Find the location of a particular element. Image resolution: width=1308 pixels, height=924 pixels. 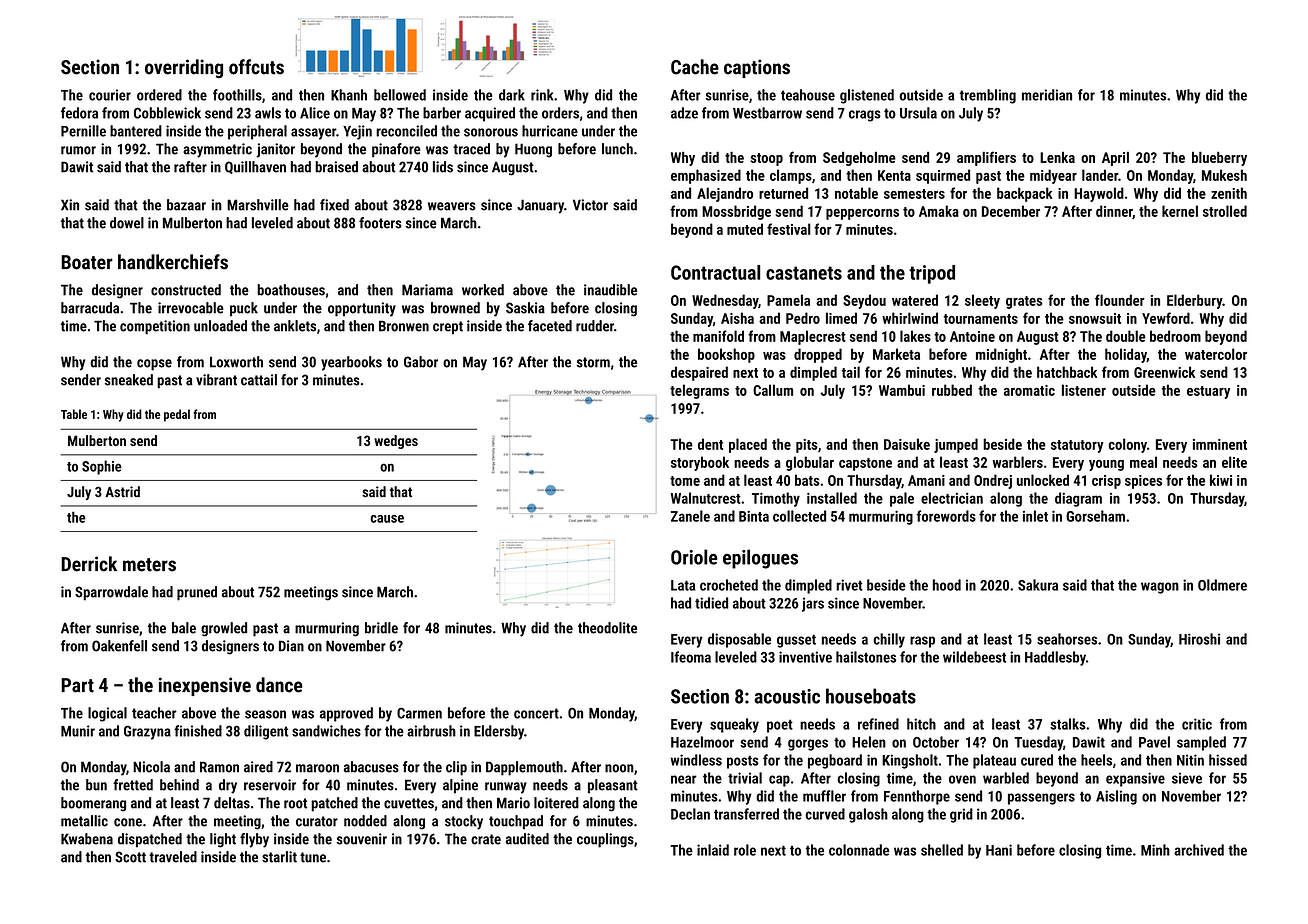

heels is located at coordinates (1096, 760).
